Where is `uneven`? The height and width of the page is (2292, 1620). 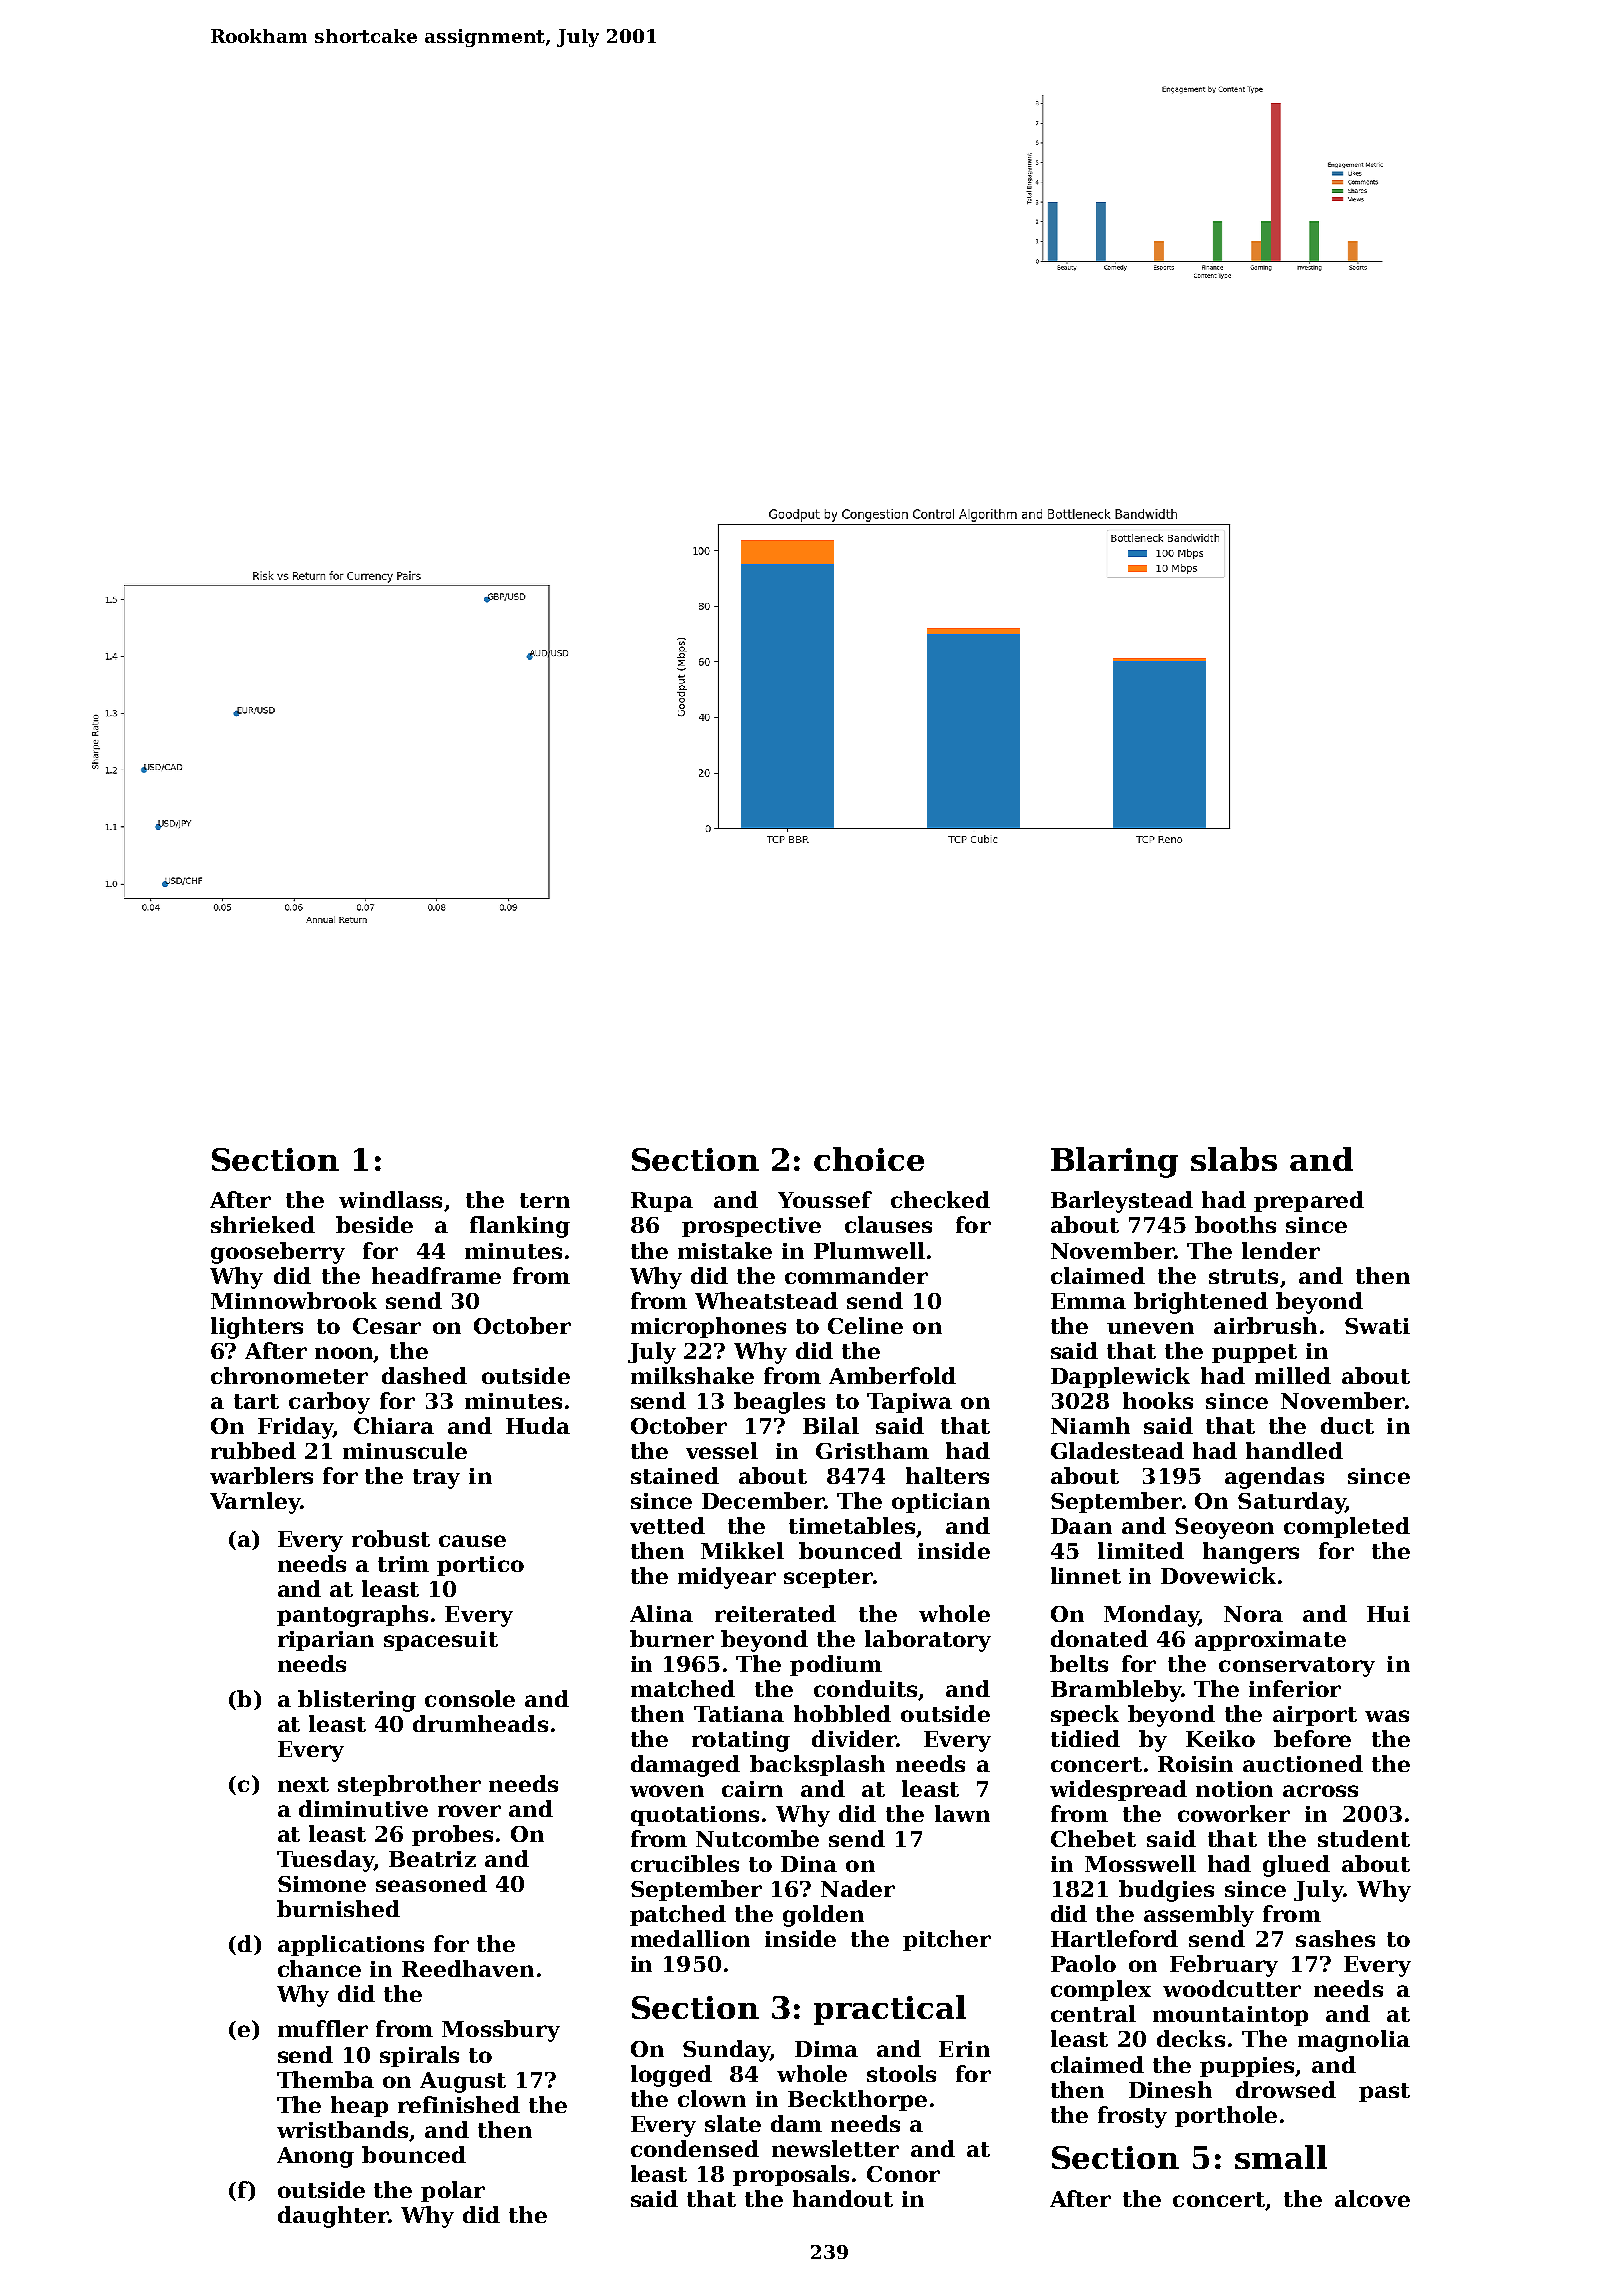 uneven is located at coordinates (1150, 1328).
